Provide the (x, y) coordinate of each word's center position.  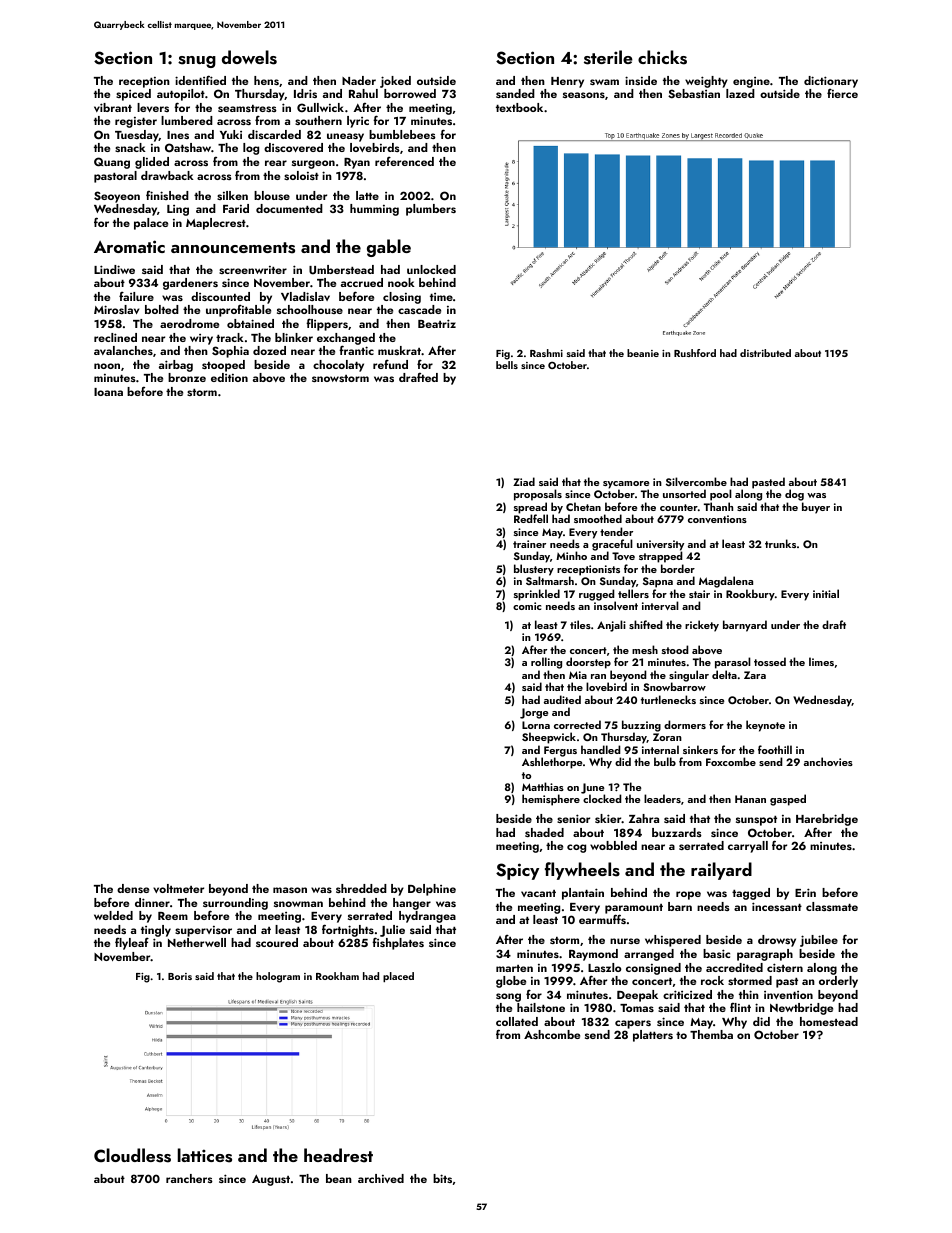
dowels (249, 57)
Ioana (108, 392)
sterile (608, 57)
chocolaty (338, 366)
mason (290, 890)
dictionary (831, 82)
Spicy (517, 871)
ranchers (189, 1178)
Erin (805, 892)
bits (442, 1178)
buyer (816, 508)
